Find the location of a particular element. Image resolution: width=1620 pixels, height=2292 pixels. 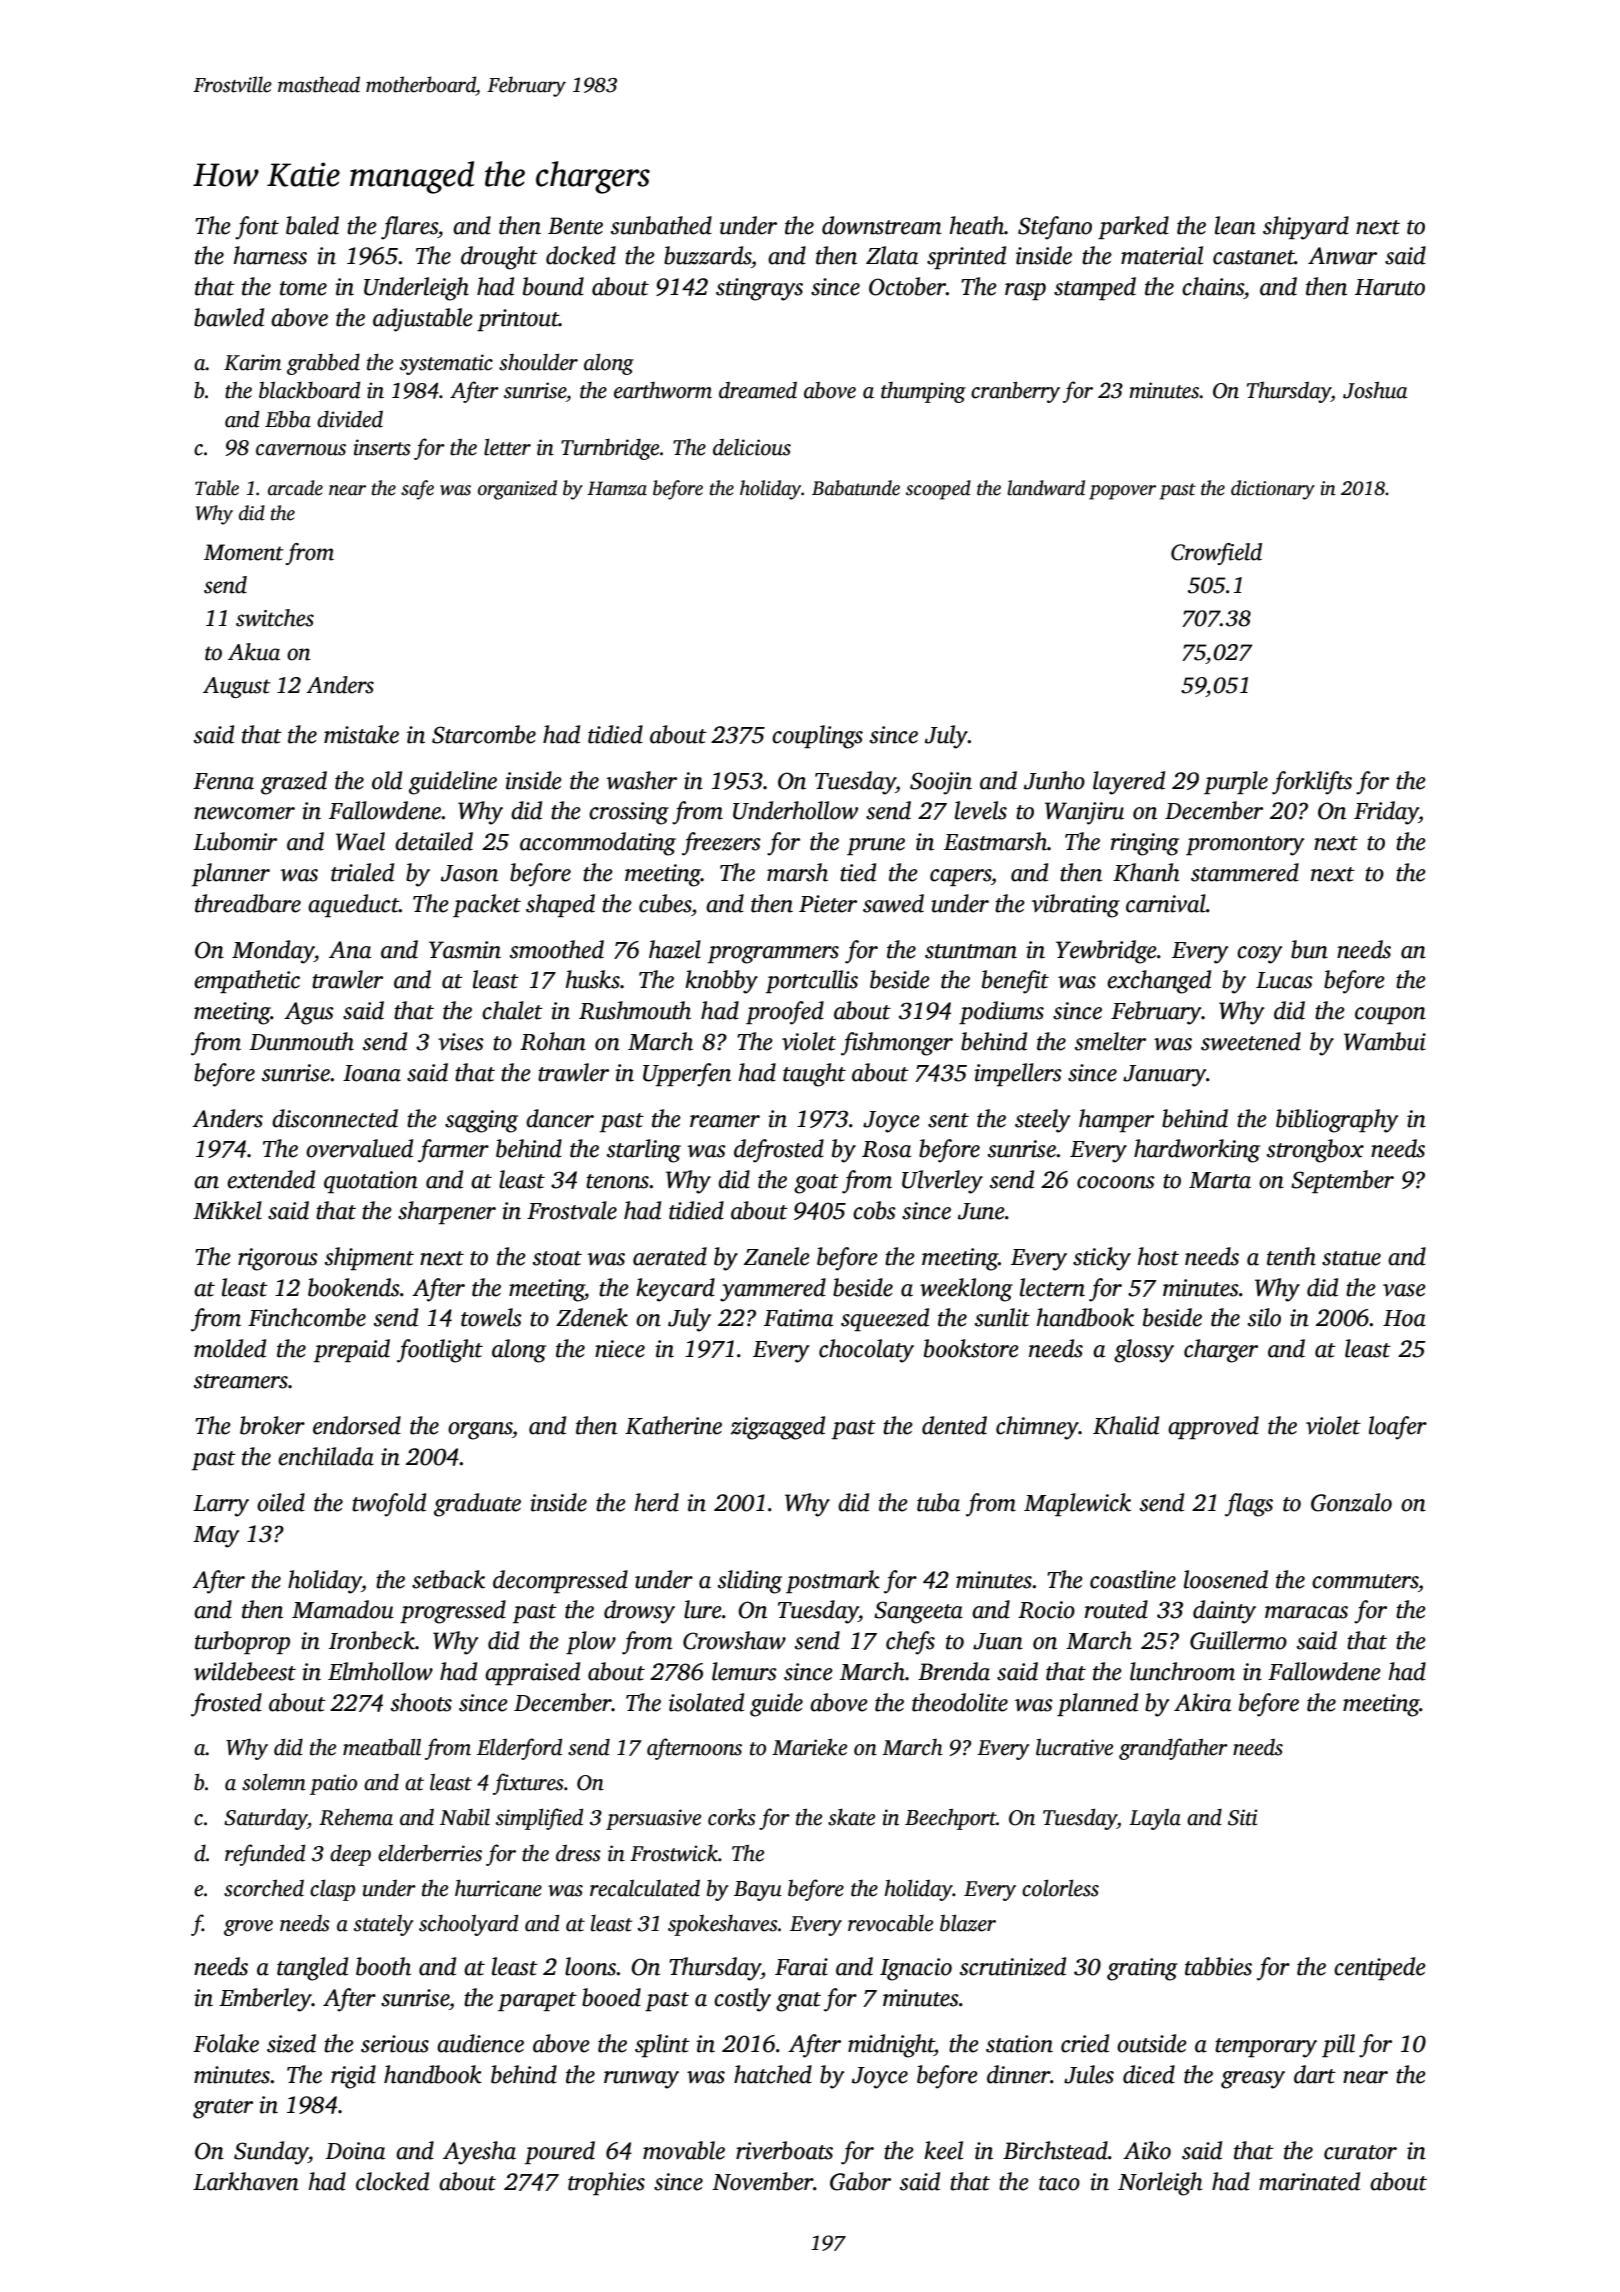

systematic is located at coordinates (446, 364).
